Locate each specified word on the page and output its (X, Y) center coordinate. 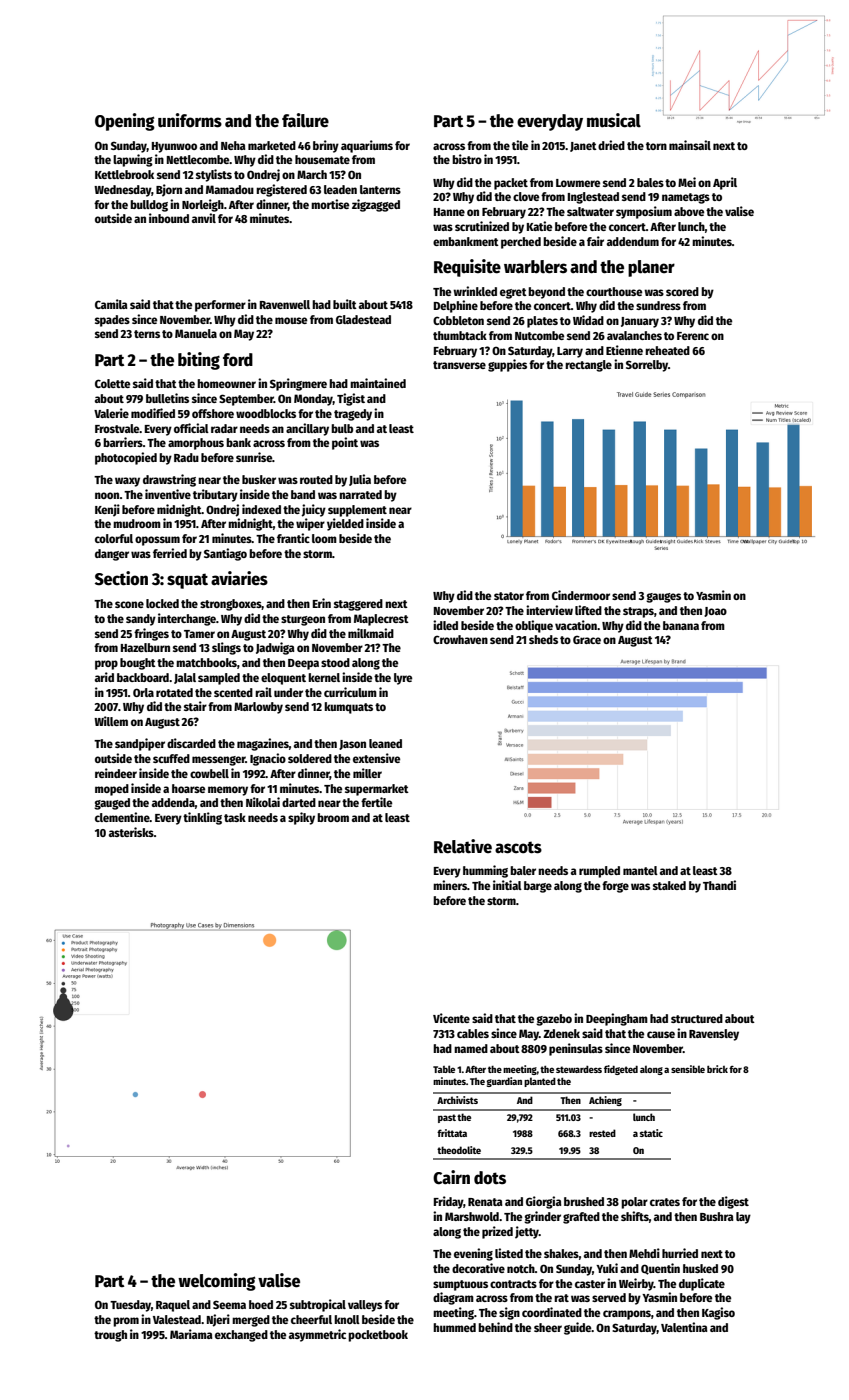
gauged (112, 804)
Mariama (191, 1334)
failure (305, 120)
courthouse (614, 291)
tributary (215, 495)
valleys (365, 1306)
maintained (378, 383)
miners (450, 885)
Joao (715, 612)
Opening (125, 122)
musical (614, 120)
